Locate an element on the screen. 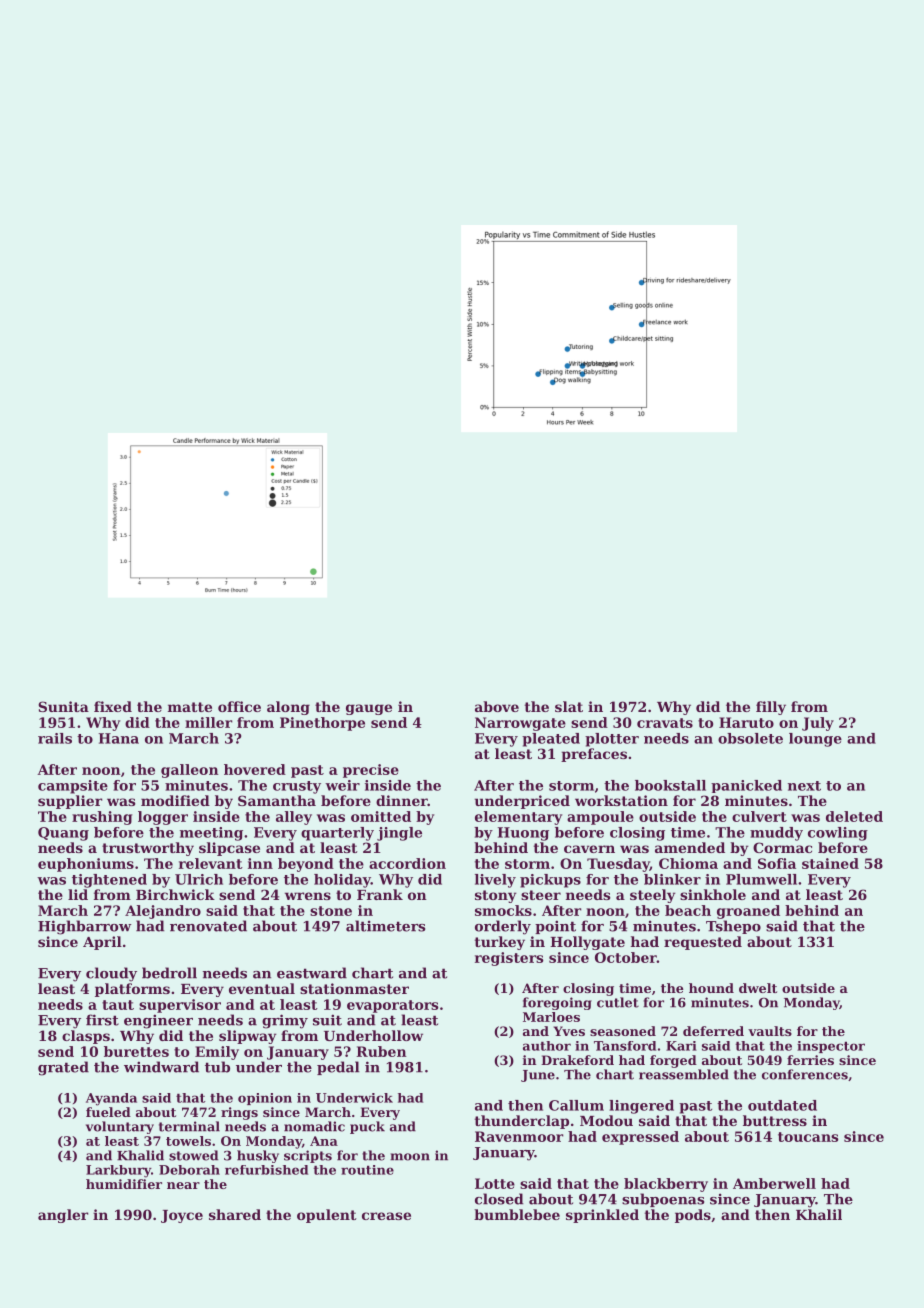  registers is located at coordinates (509, 959).
